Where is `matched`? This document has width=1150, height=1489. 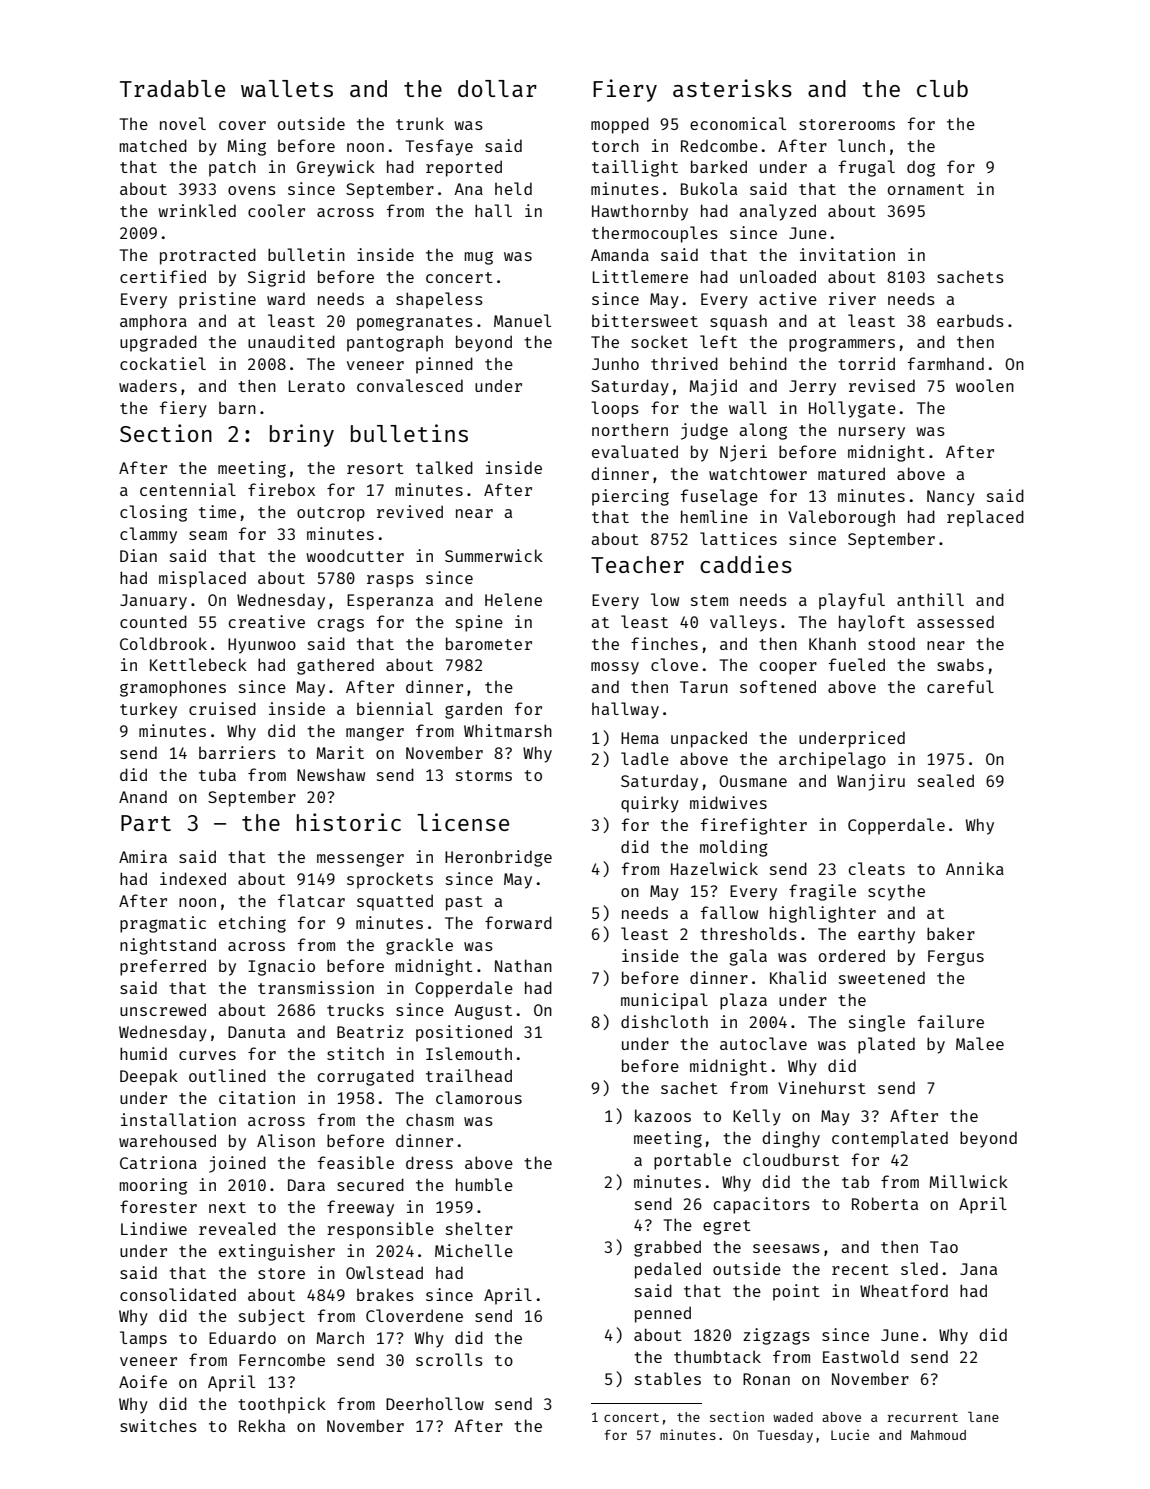 matched is located at coordinates (153, 145).
